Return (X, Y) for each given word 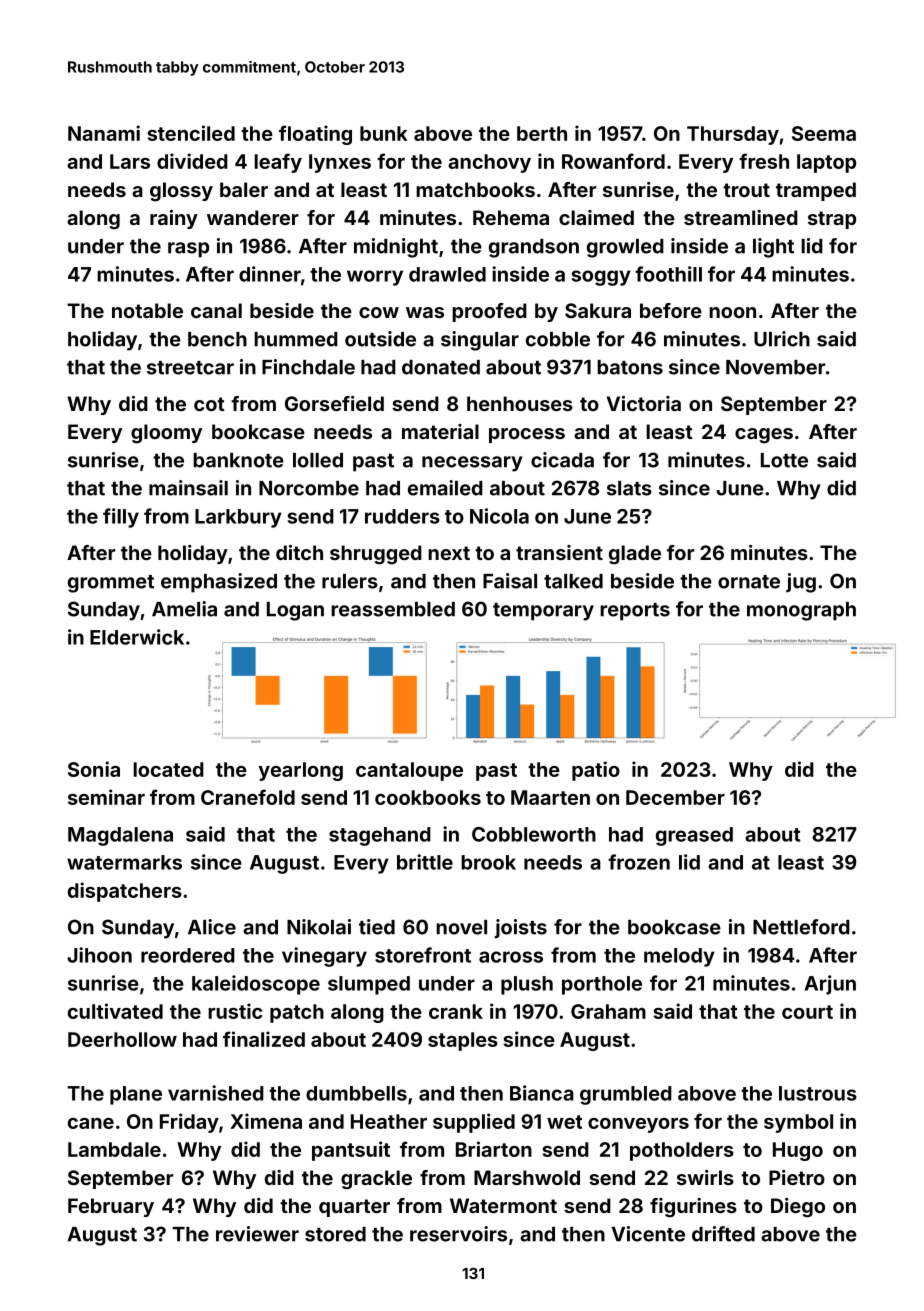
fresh (764, 161)
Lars (130, 161)
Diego (798, 1208)
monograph (801, 611)
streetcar (190, 368)
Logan (295, 611)
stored (335, 1234)
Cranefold (248, 797)
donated (441, 367)
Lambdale (114, 1149)
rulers (350, 581)
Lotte (784, 460)
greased (694, 836)
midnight (396, 248)
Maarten (550, 797)
